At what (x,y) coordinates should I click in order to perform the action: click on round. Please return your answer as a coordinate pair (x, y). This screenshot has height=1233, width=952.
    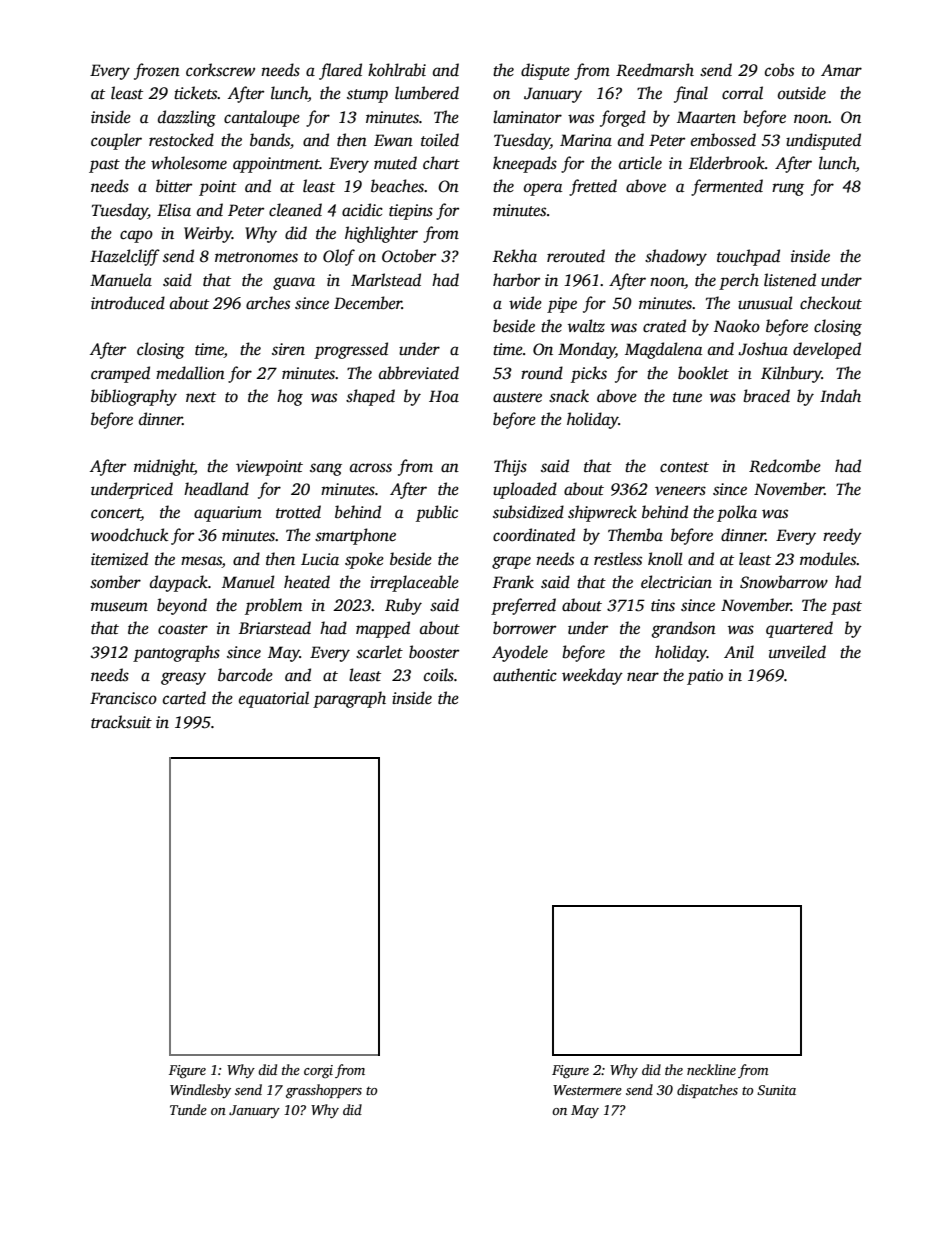
    Looking at the image, I should click on (542, 373).
